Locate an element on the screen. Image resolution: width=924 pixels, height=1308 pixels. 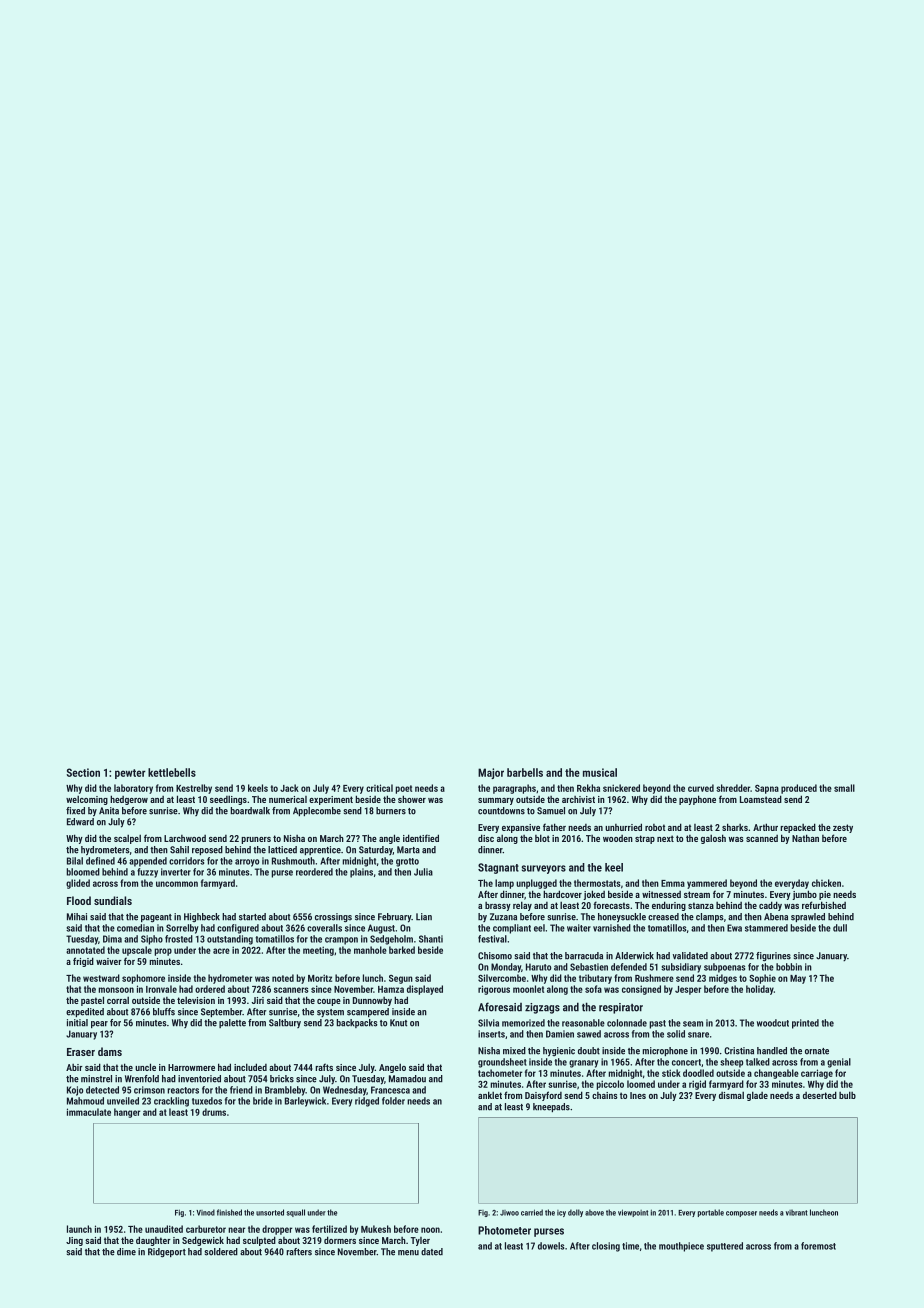
dams is located at coordinates (110, 1051).
